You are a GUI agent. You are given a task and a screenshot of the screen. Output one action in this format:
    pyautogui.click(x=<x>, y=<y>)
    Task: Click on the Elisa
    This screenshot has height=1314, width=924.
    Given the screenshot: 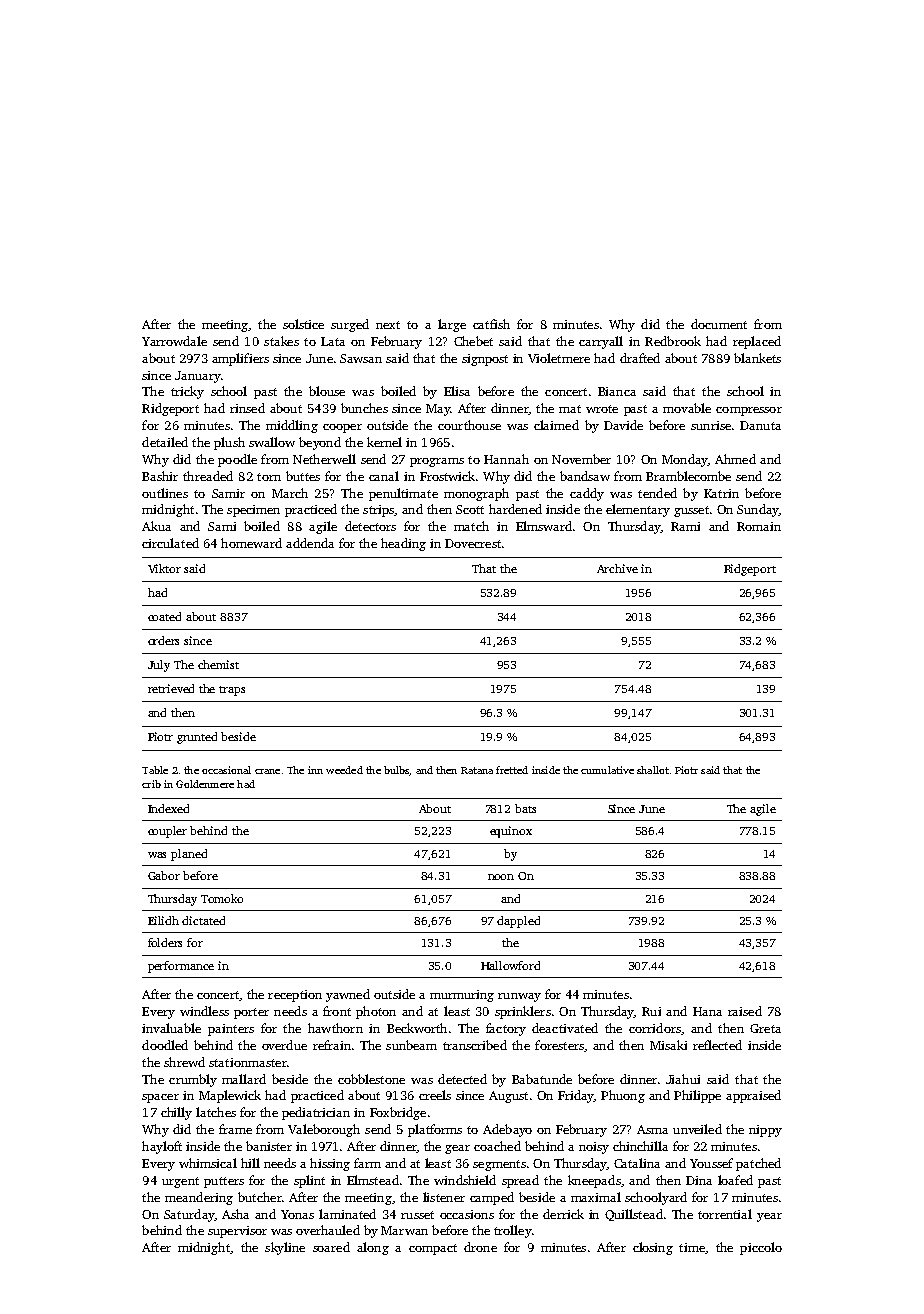 What is the action you would take?
    pyautogui.click(x=457, y=391)
